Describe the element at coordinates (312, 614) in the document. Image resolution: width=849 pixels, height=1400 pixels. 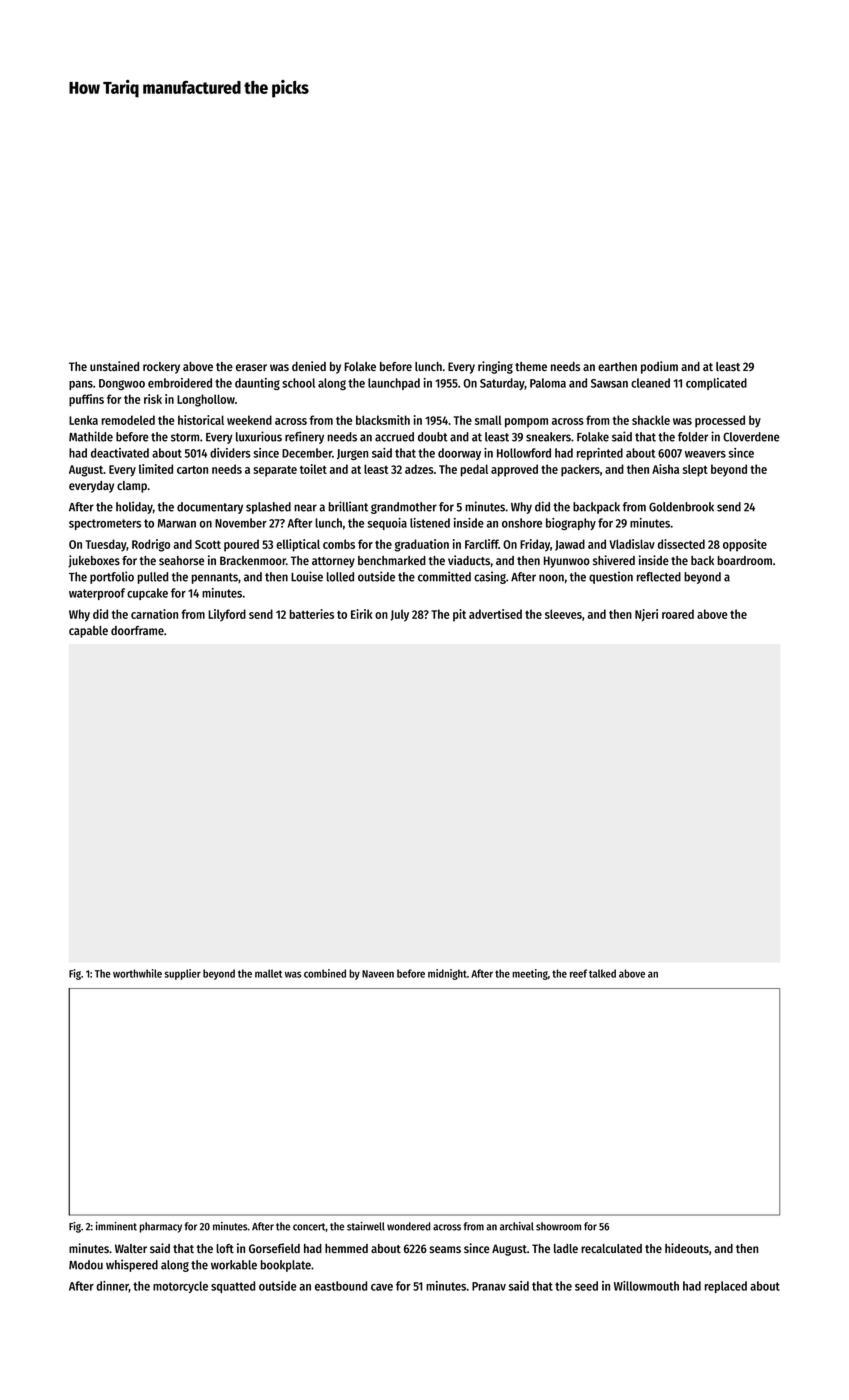
I see `batteries` at that location.
